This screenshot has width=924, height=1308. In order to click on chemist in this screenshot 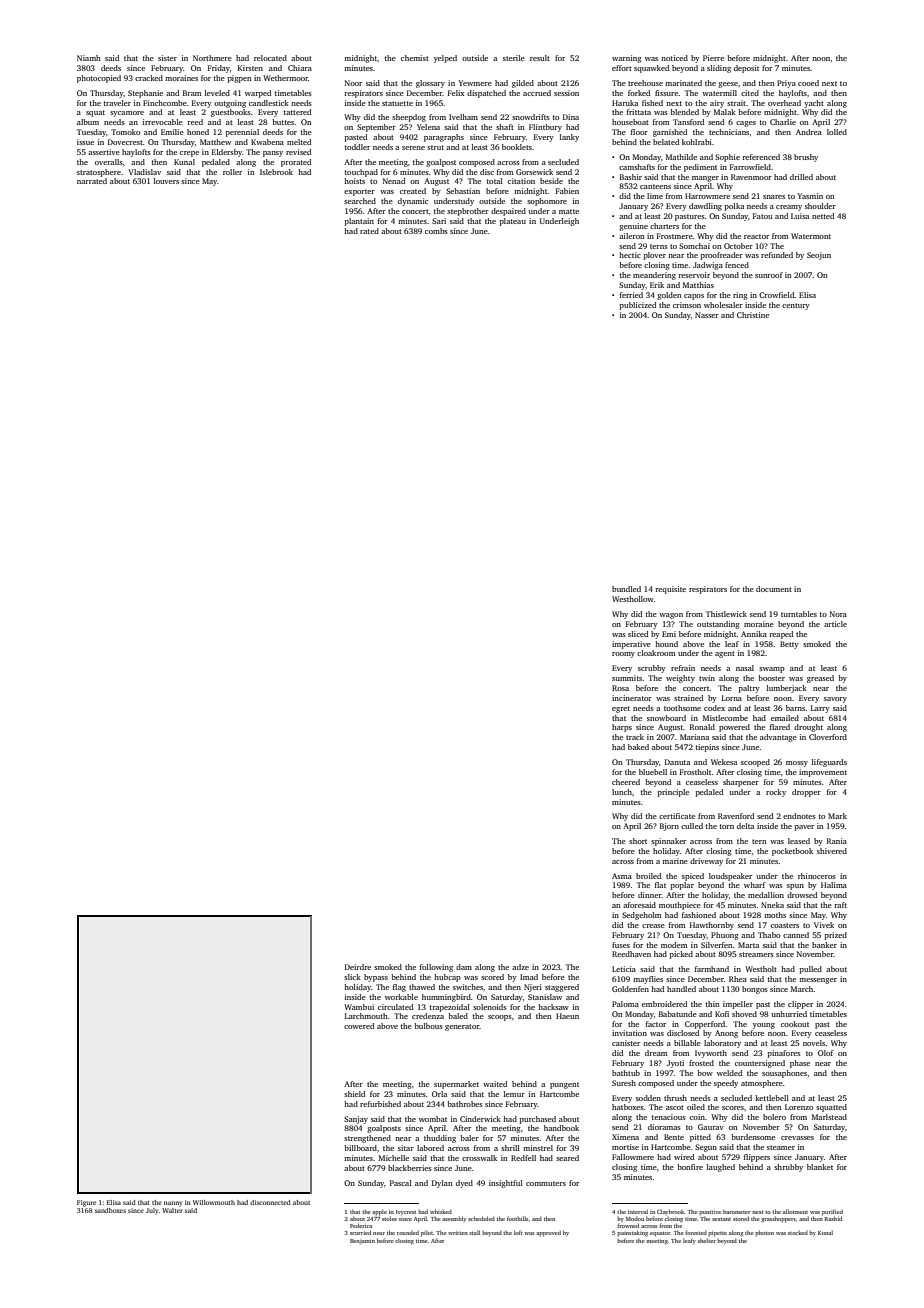, I will do `click(415, 58)`.
